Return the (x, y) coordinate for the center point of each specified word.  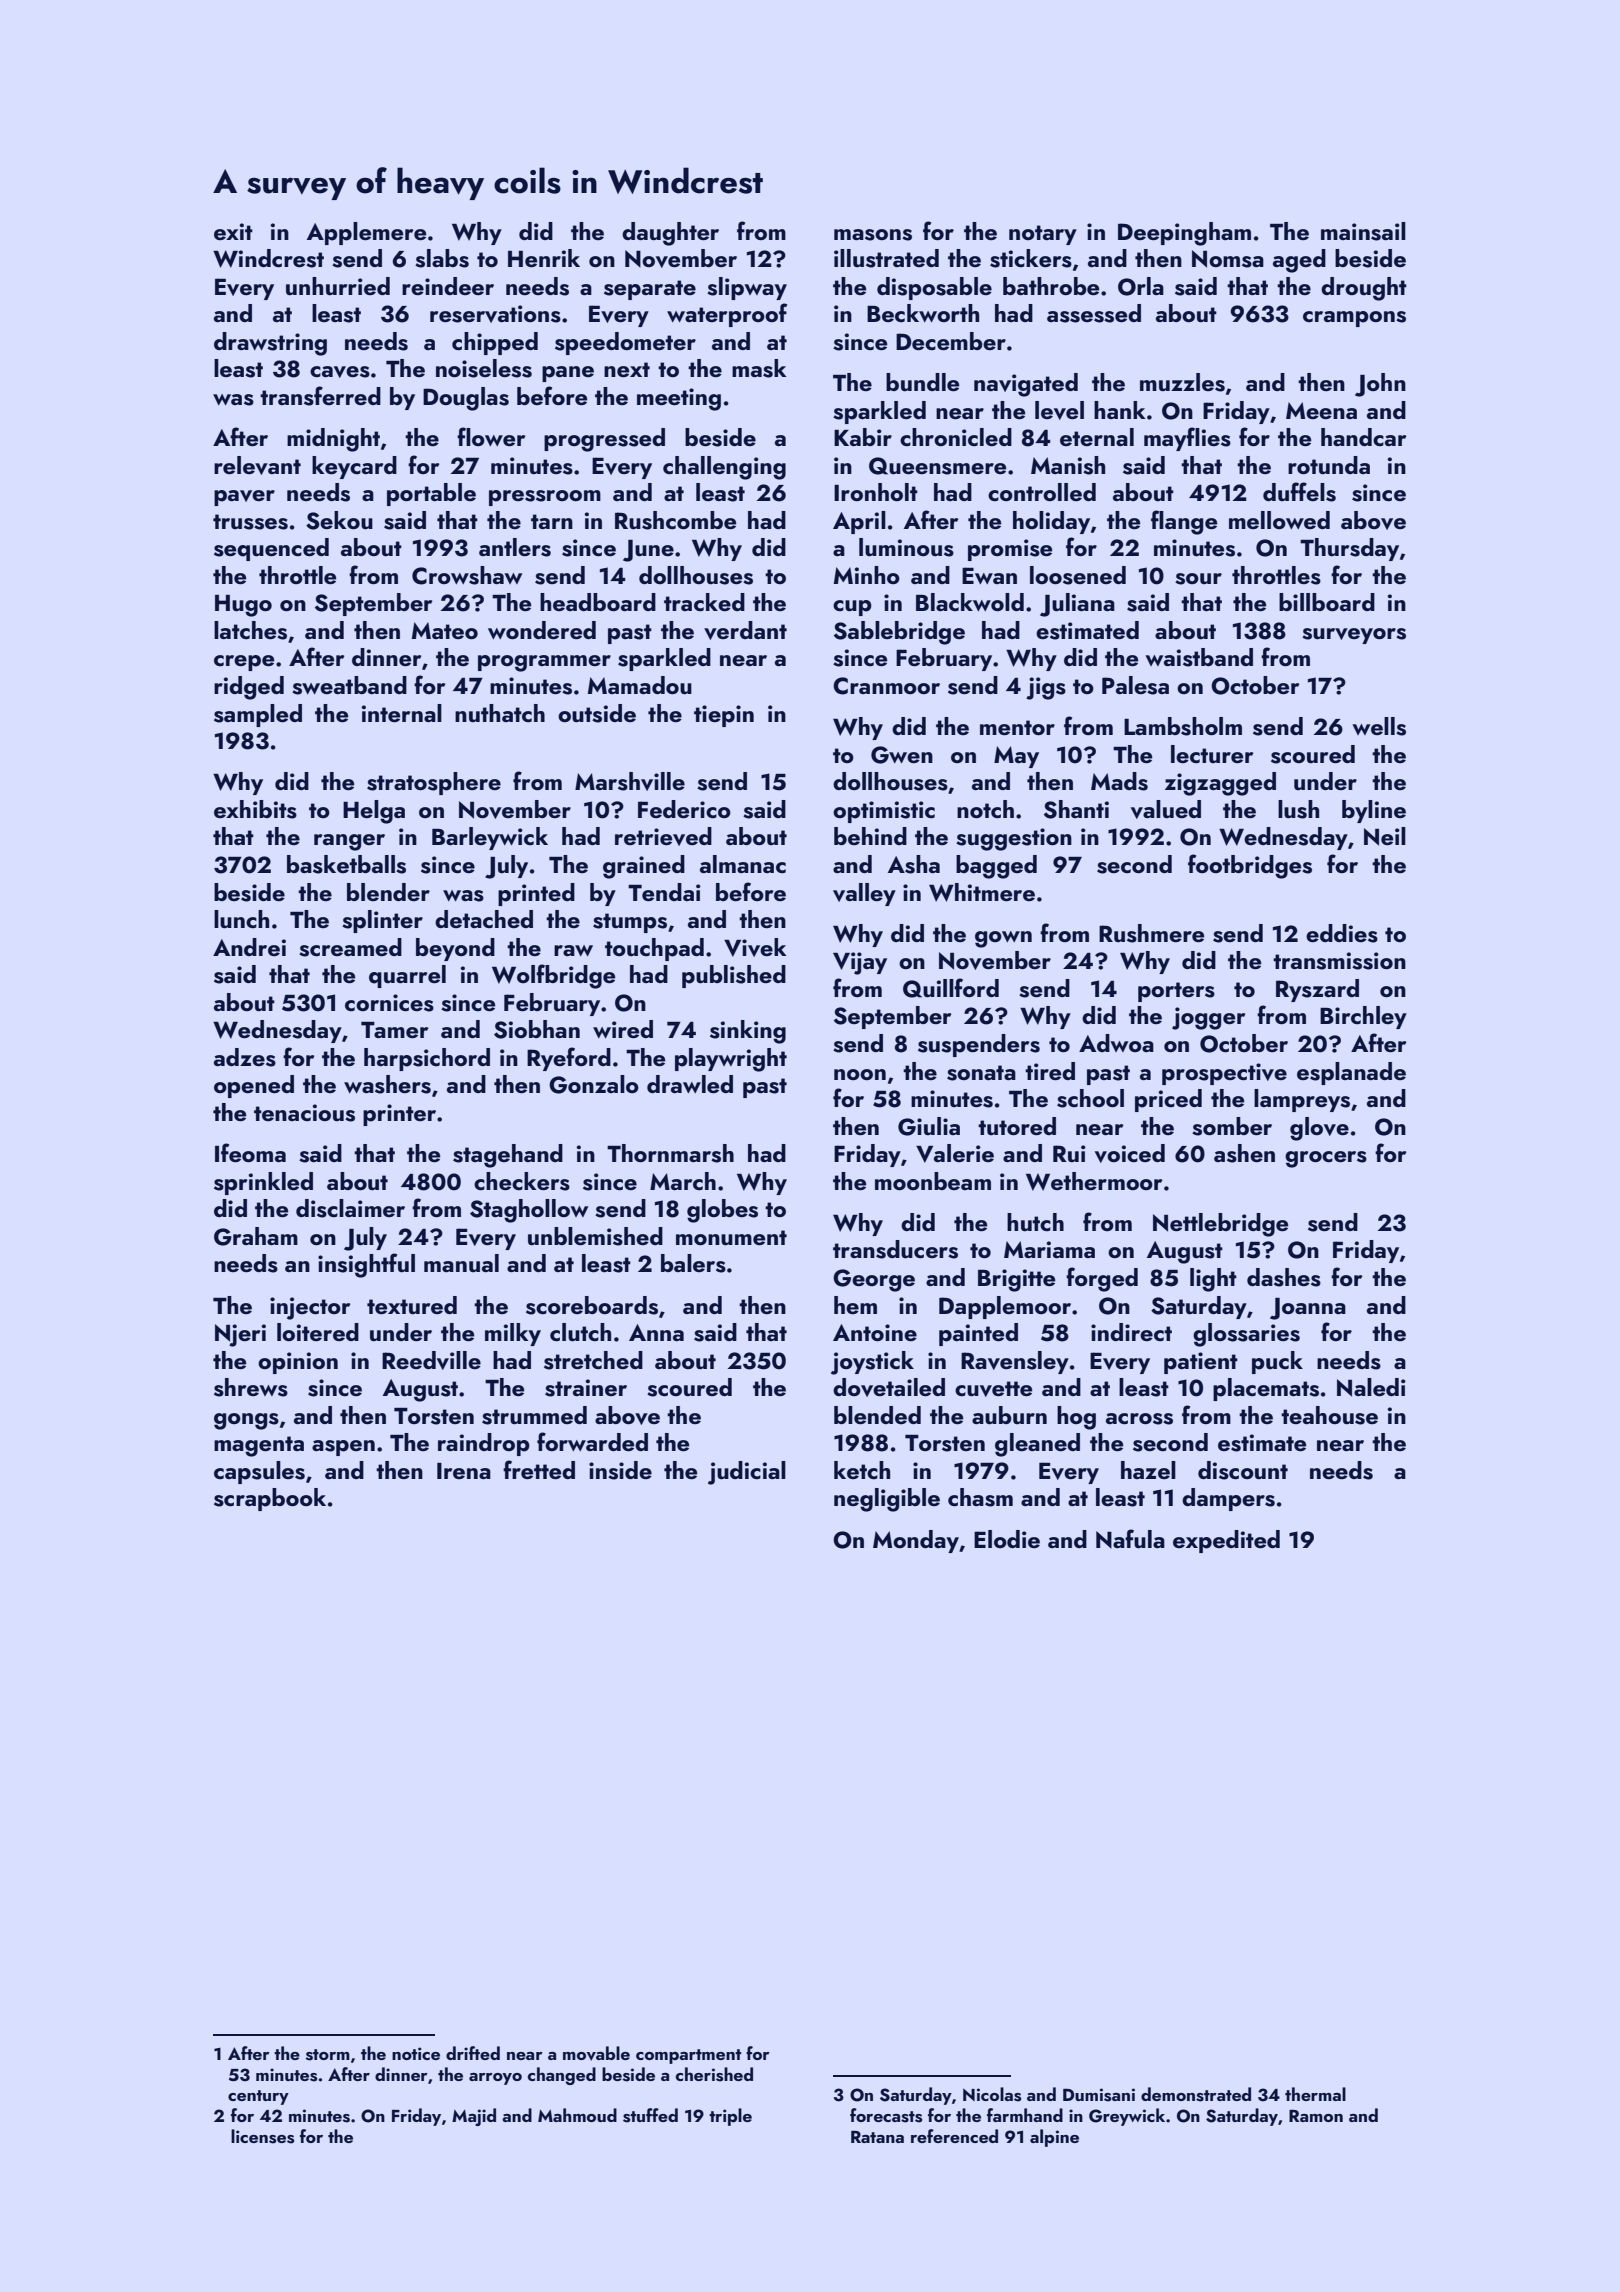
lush (1298, 809)
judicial (747, 1473)
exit (233, 231)
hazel (1148, 1470)
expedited (1226, 1541)
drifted (473, 2053)
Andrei (249, 947)
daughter (670, 234)
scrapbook (270, 1499)
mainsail (1363, 231)
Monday (916, 1541)
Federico (684, 809)
